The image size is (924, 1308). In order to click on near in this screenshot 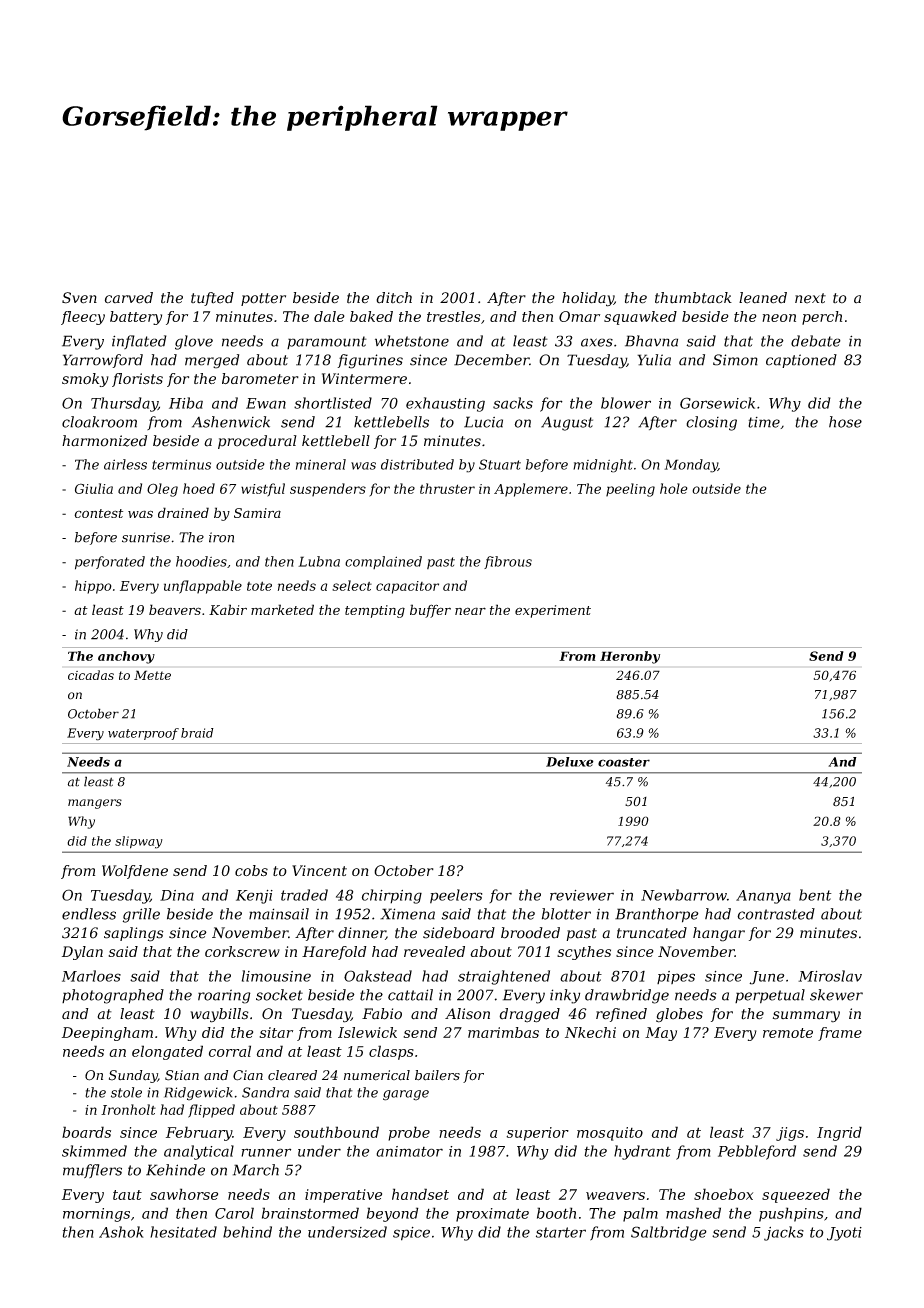, I will do `click(470, 611)`.
